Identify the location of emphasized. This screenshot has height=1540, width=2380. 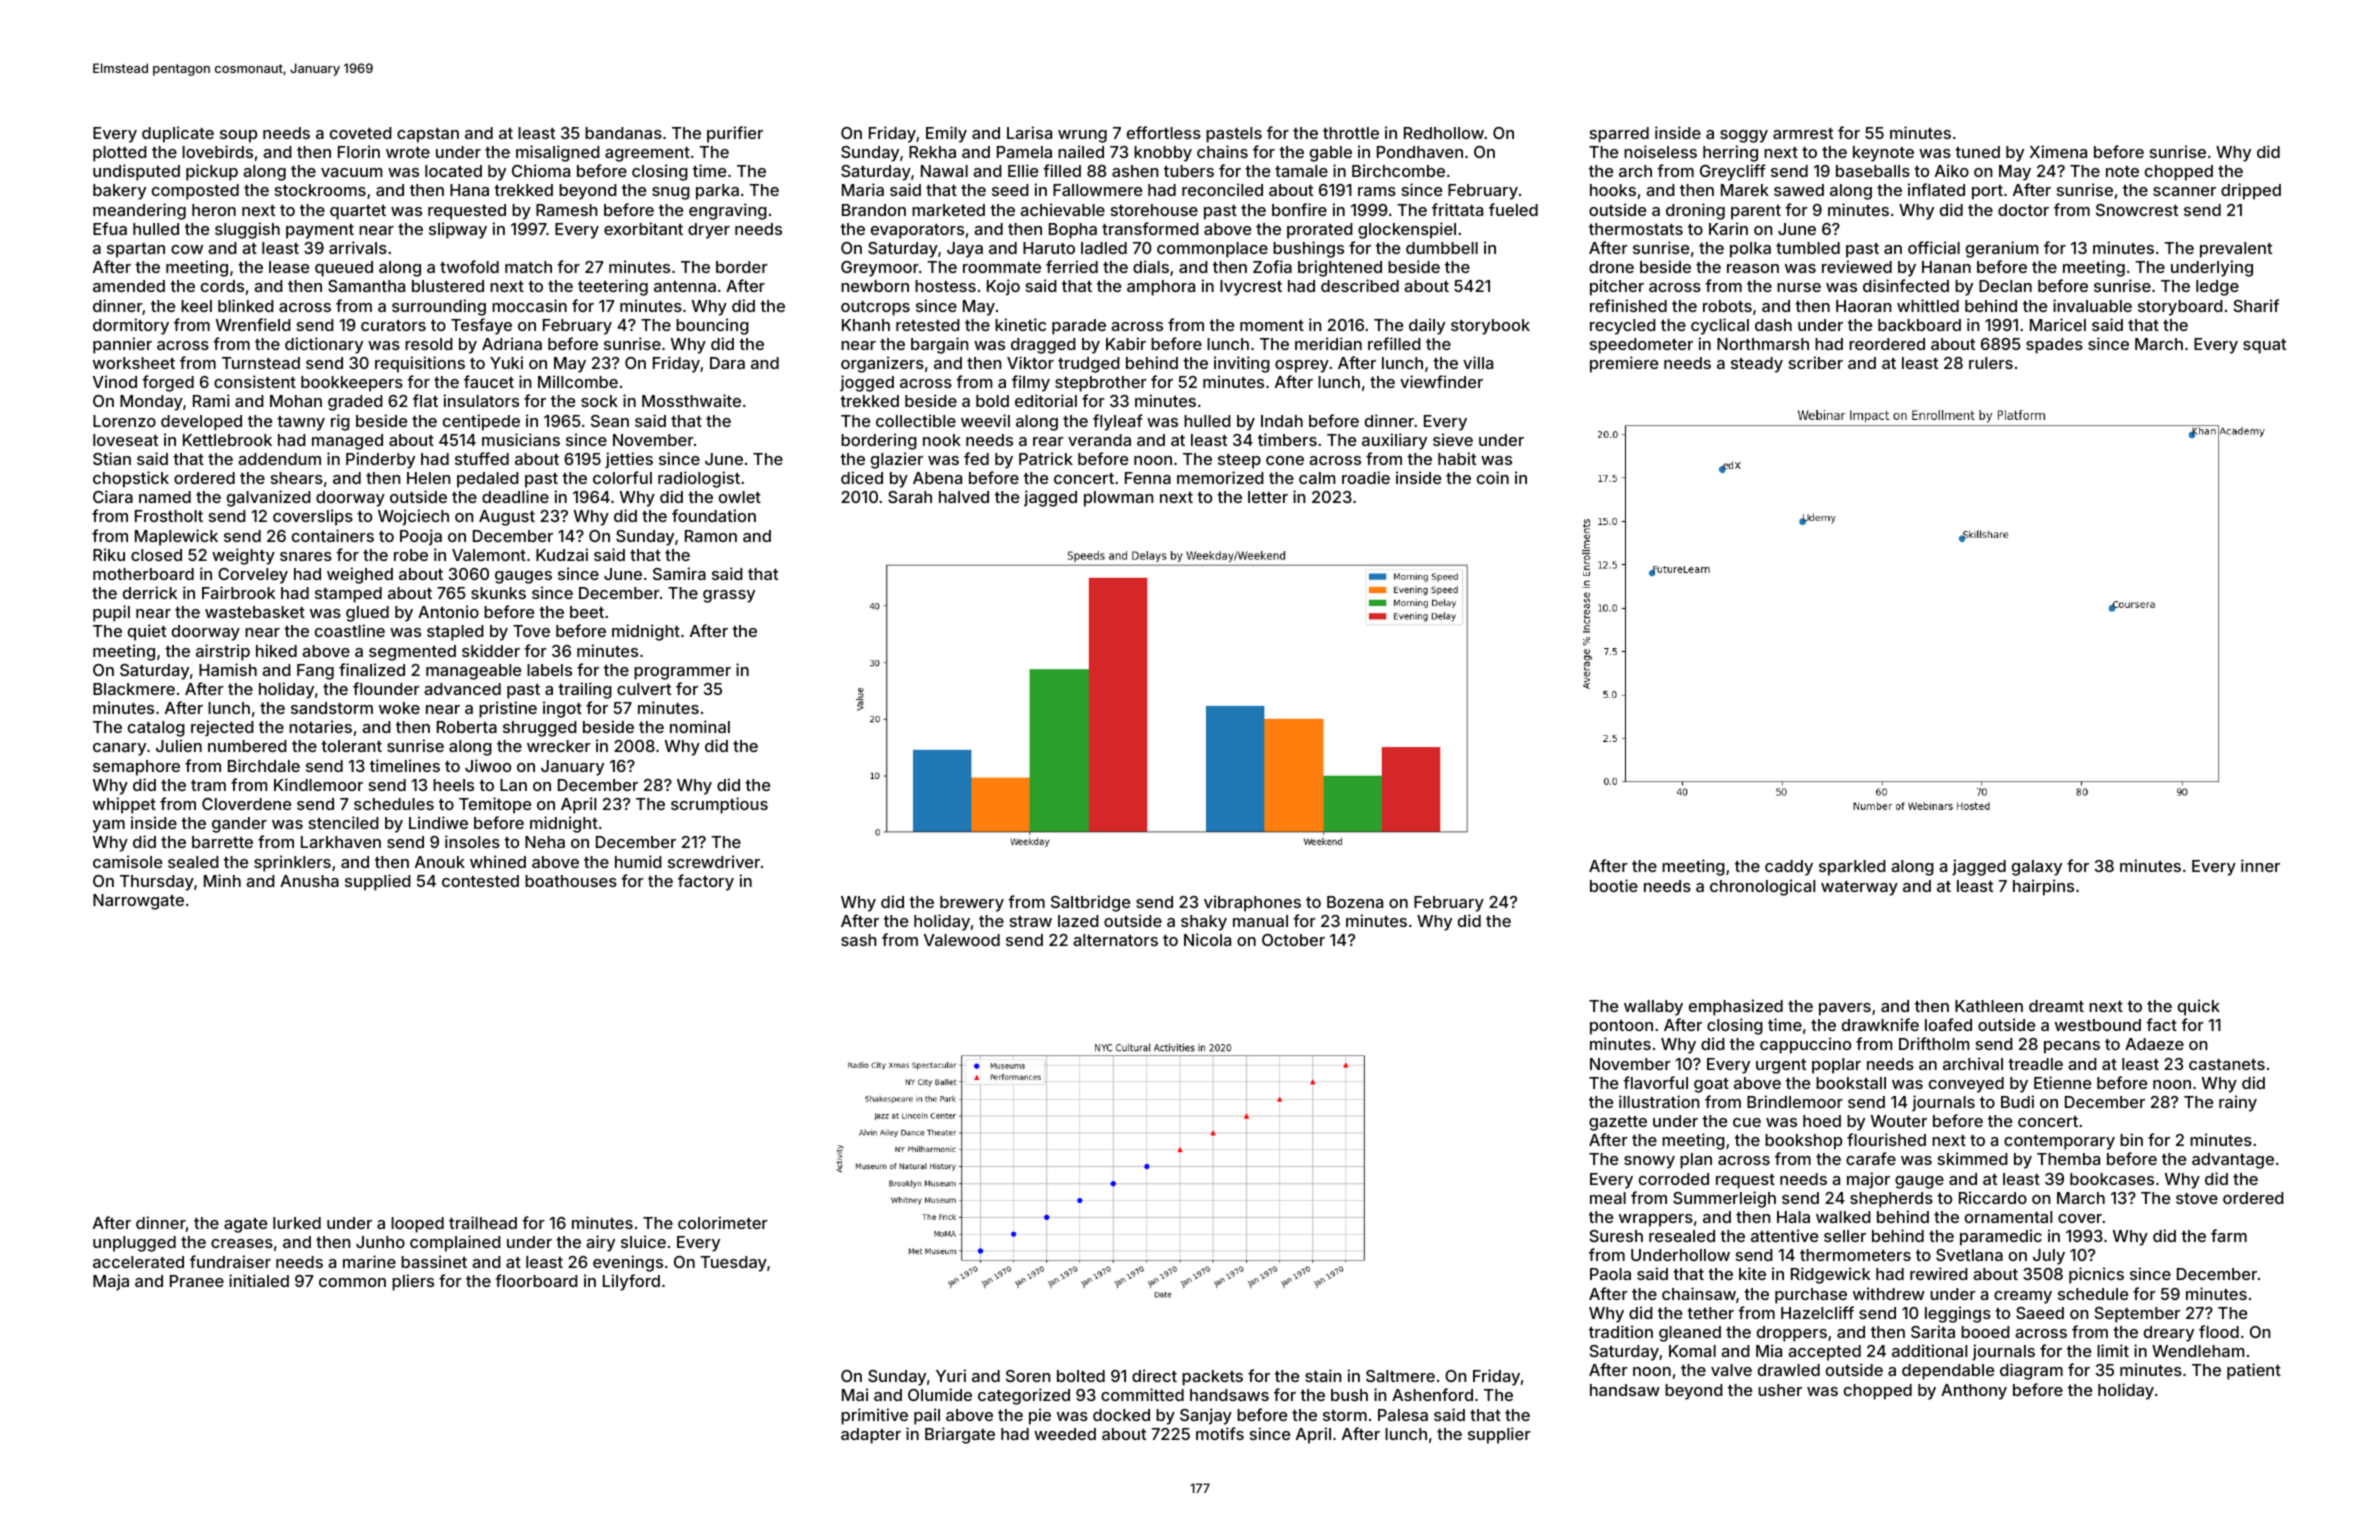
(1736, 1007).
